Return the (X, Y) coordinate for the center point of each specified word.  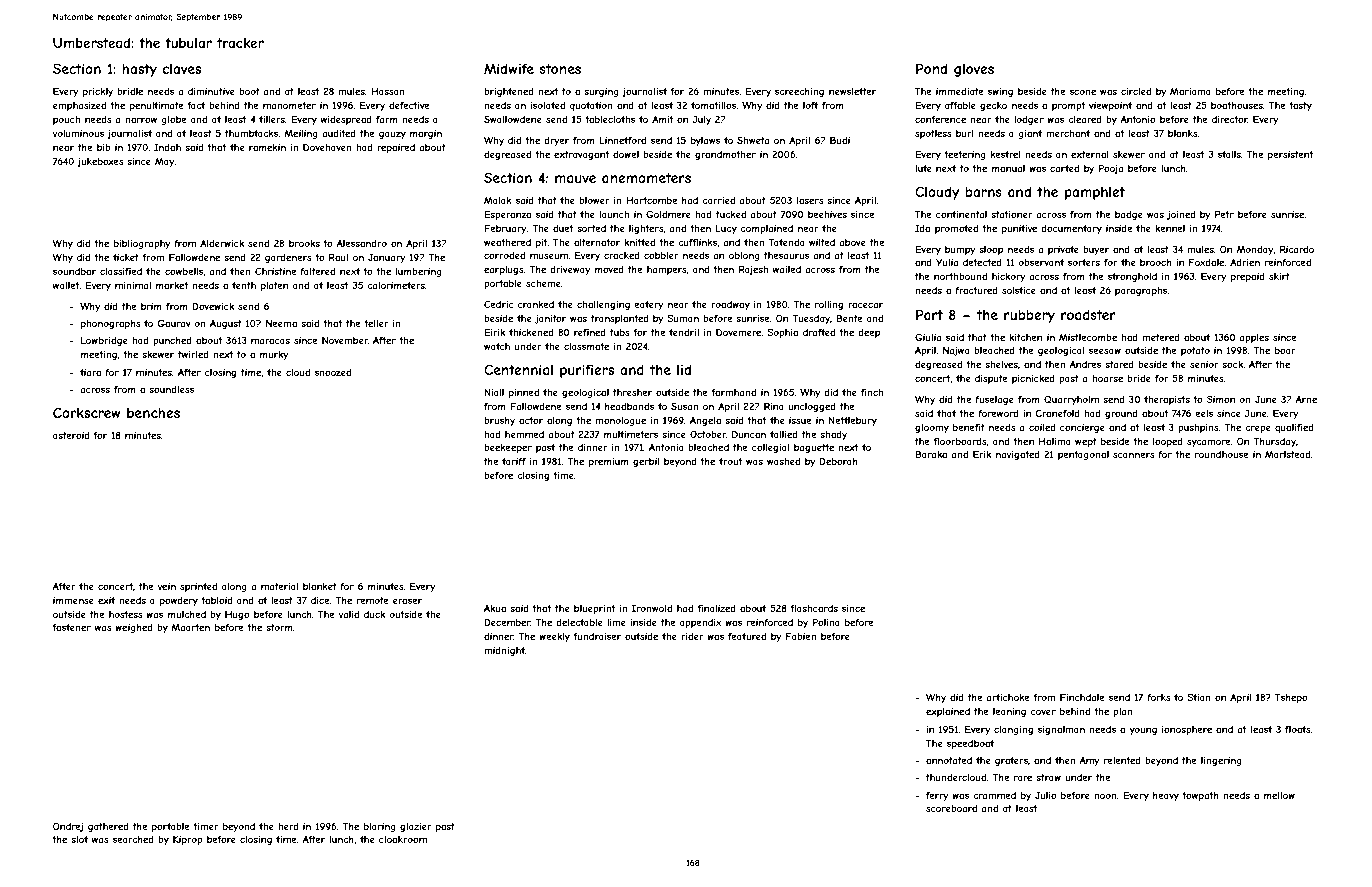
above (852, 242)
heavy (1166, 796)
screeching (799, 92)
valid (348, 614)
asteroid (71, 435)
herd (288, 826)
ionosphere (1187, 730)
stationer (1012, 214)
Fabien (801, 636)
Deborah (838, 461)
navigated (1018, 455)
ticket (126, 257)
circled (1136, 91)
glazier (416, 827)
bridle (130, 91)
